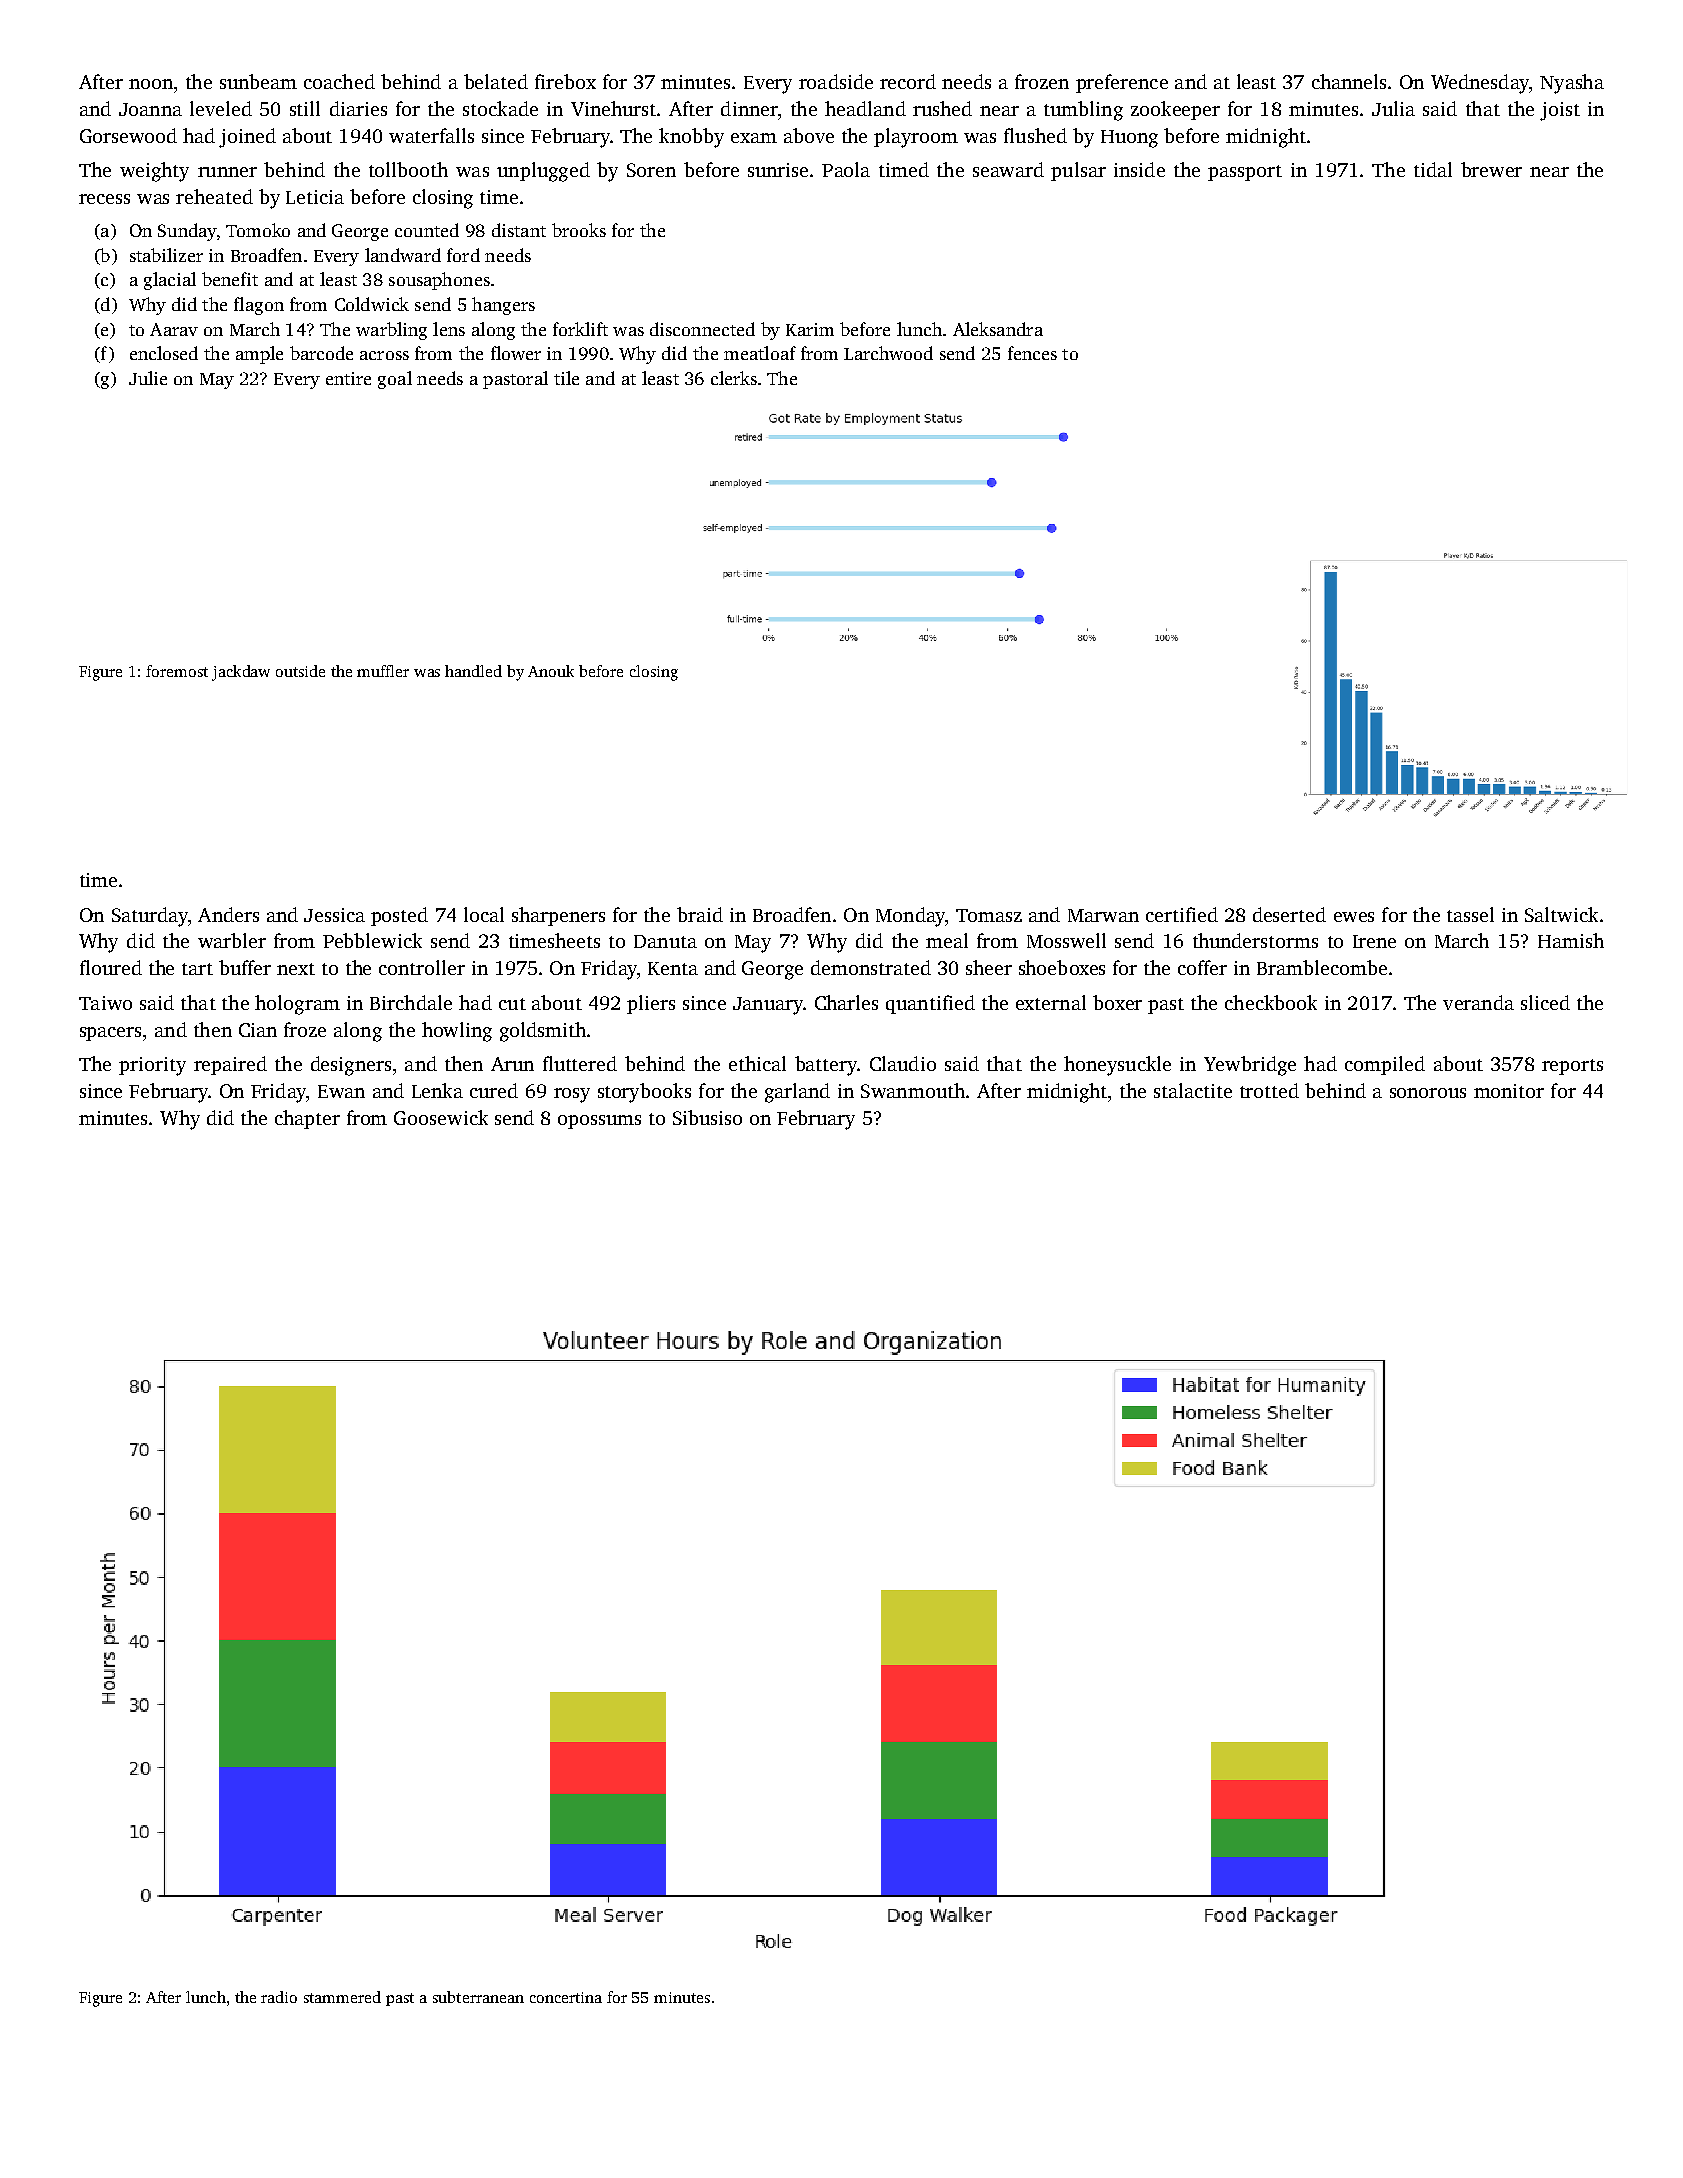  I want to click on radio, so click(279, 1997).
